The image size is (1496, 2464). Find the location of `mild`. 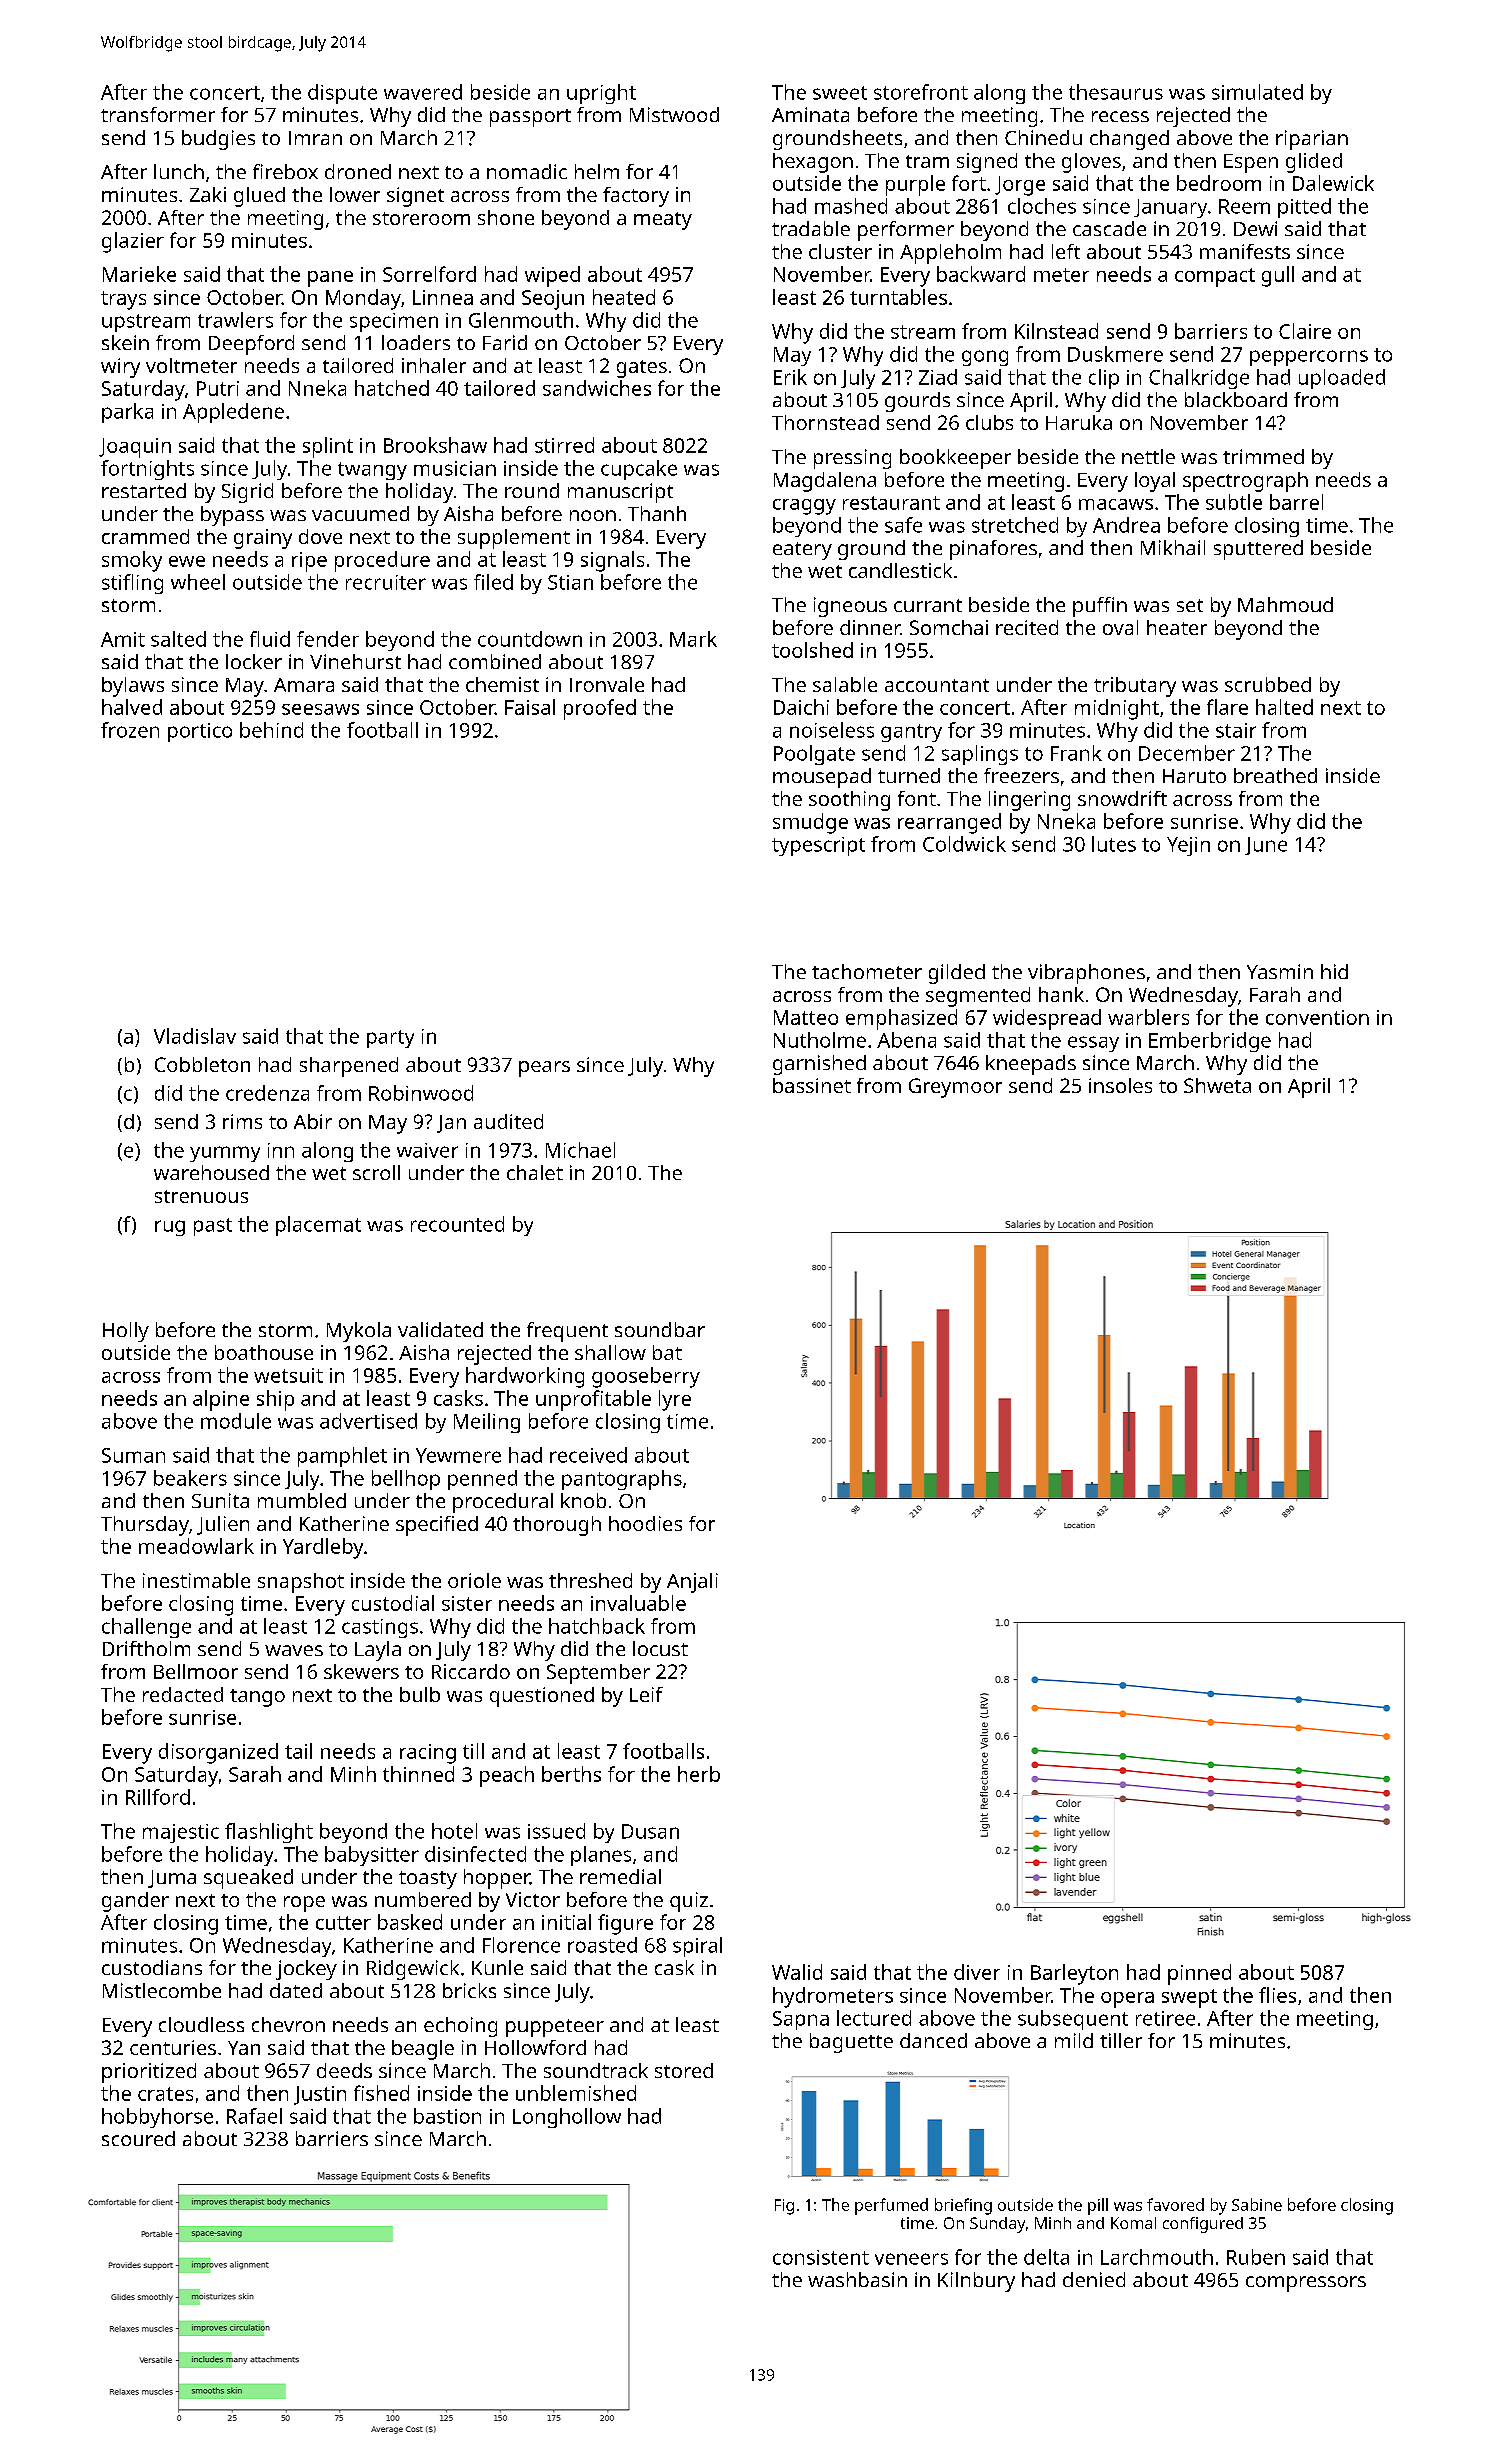

mild is located at coordinates (1074, 2040).
